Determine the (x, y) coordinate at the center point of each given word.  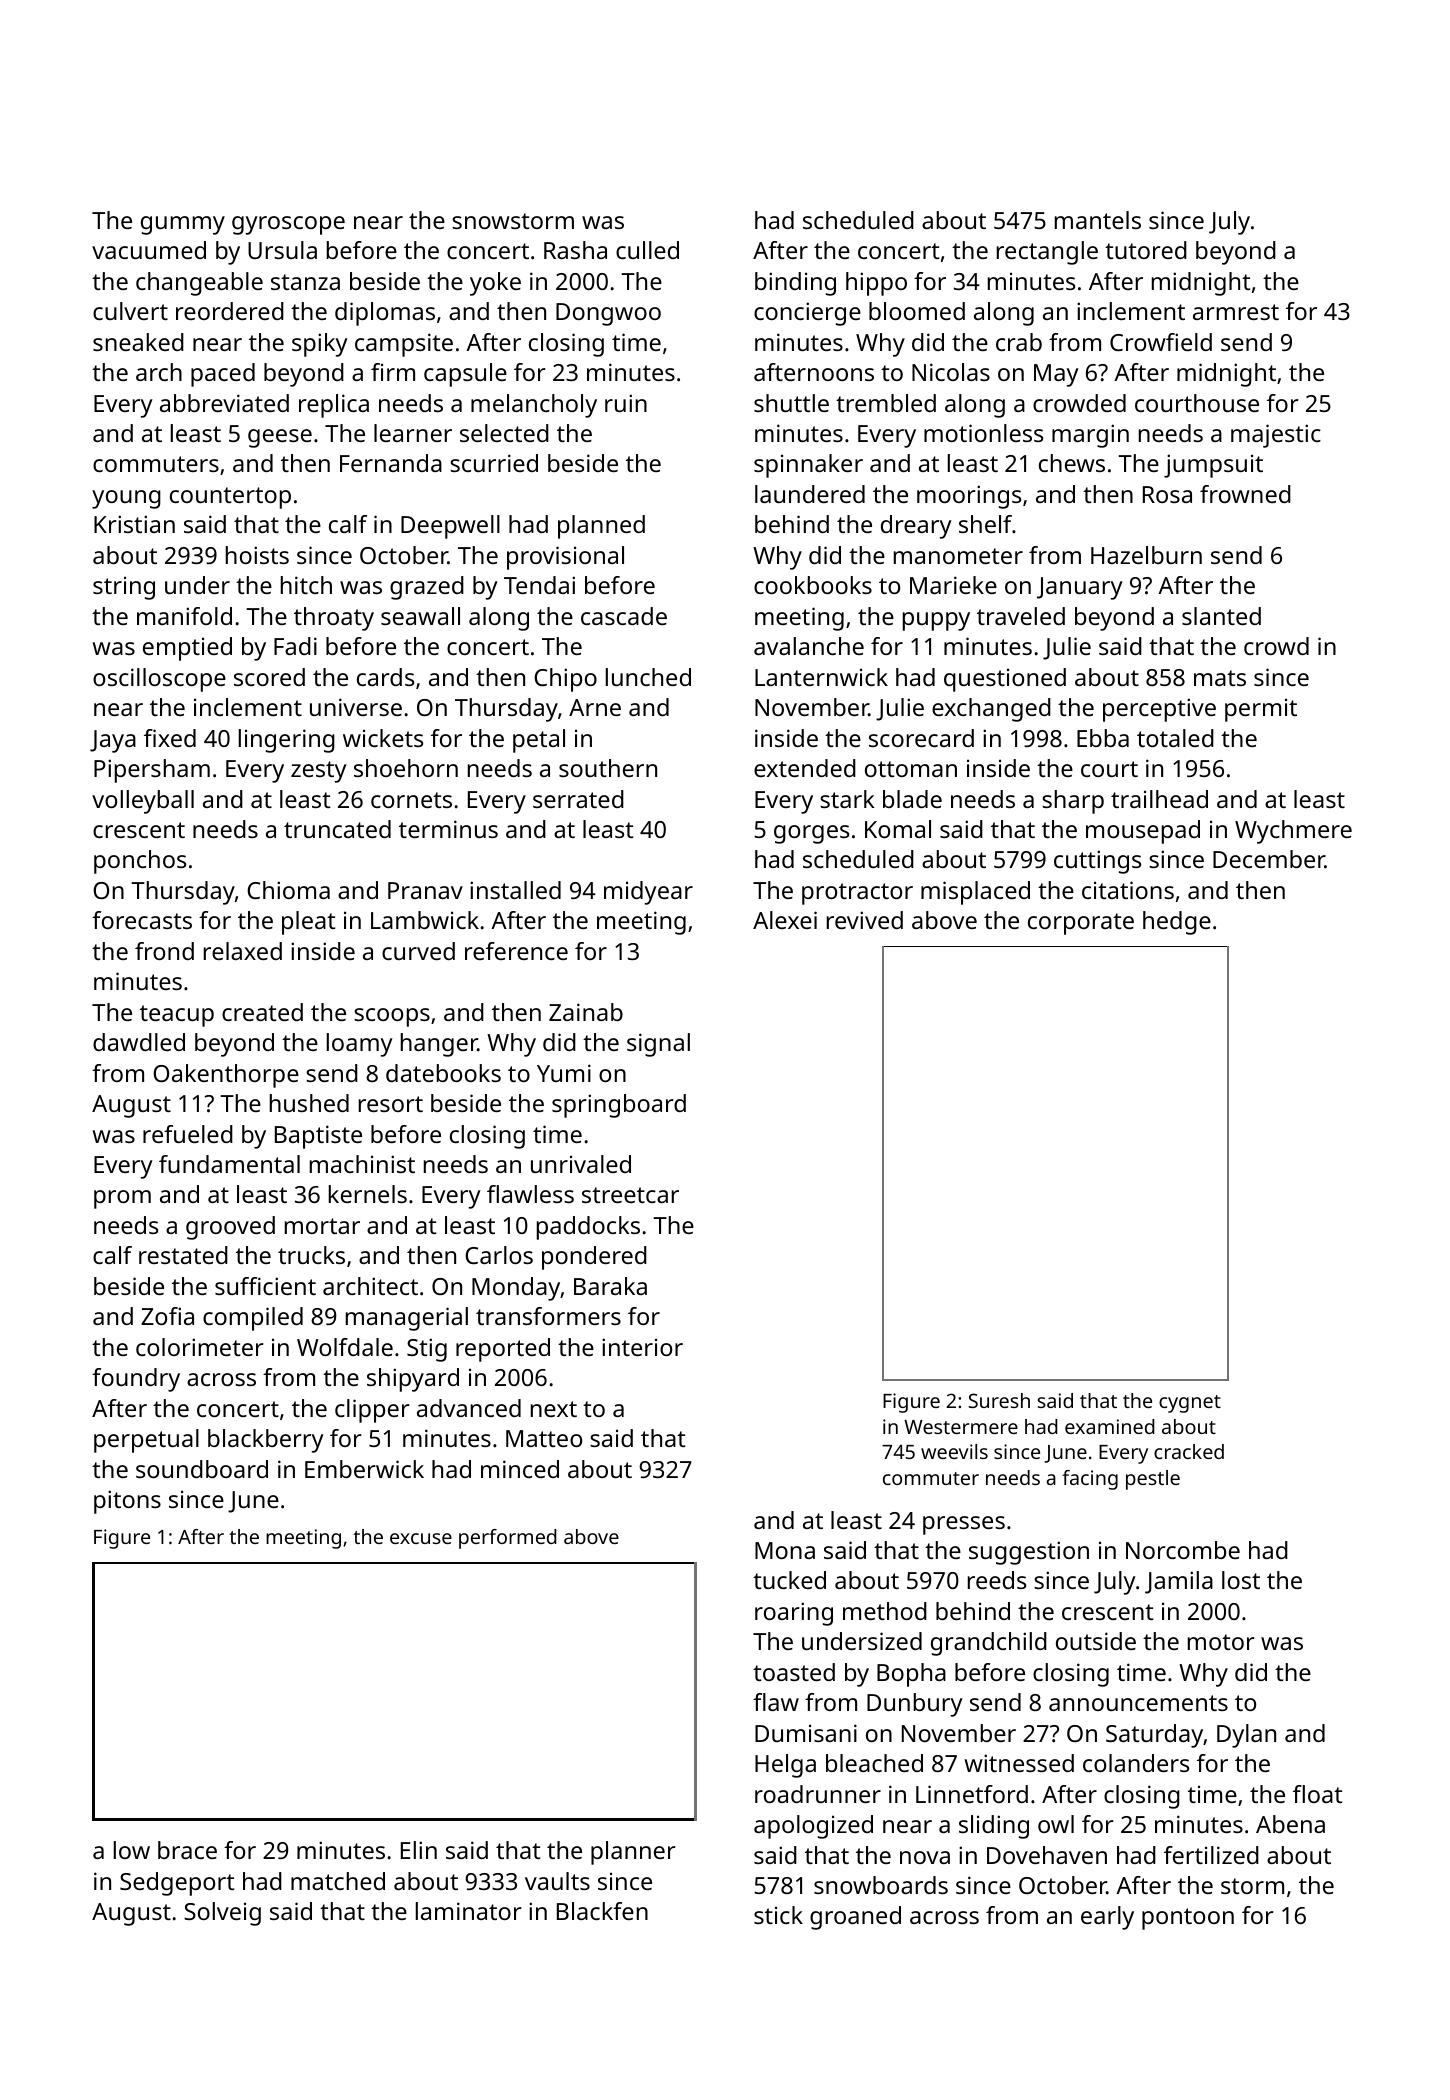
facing (1090, 1480)
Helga (785, 1766)
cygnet (1190, 1404)
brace (187, 1850)
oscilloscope (159, 680)
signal (658, 1045)
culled (647, 250)
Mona (785, 1550)
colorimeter (200, 1347)
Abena (1290, 1824)
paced (223, 375)
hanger (439, 1045)
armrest (1236, 312)
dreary (916, 527)
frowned (1245, 494)
